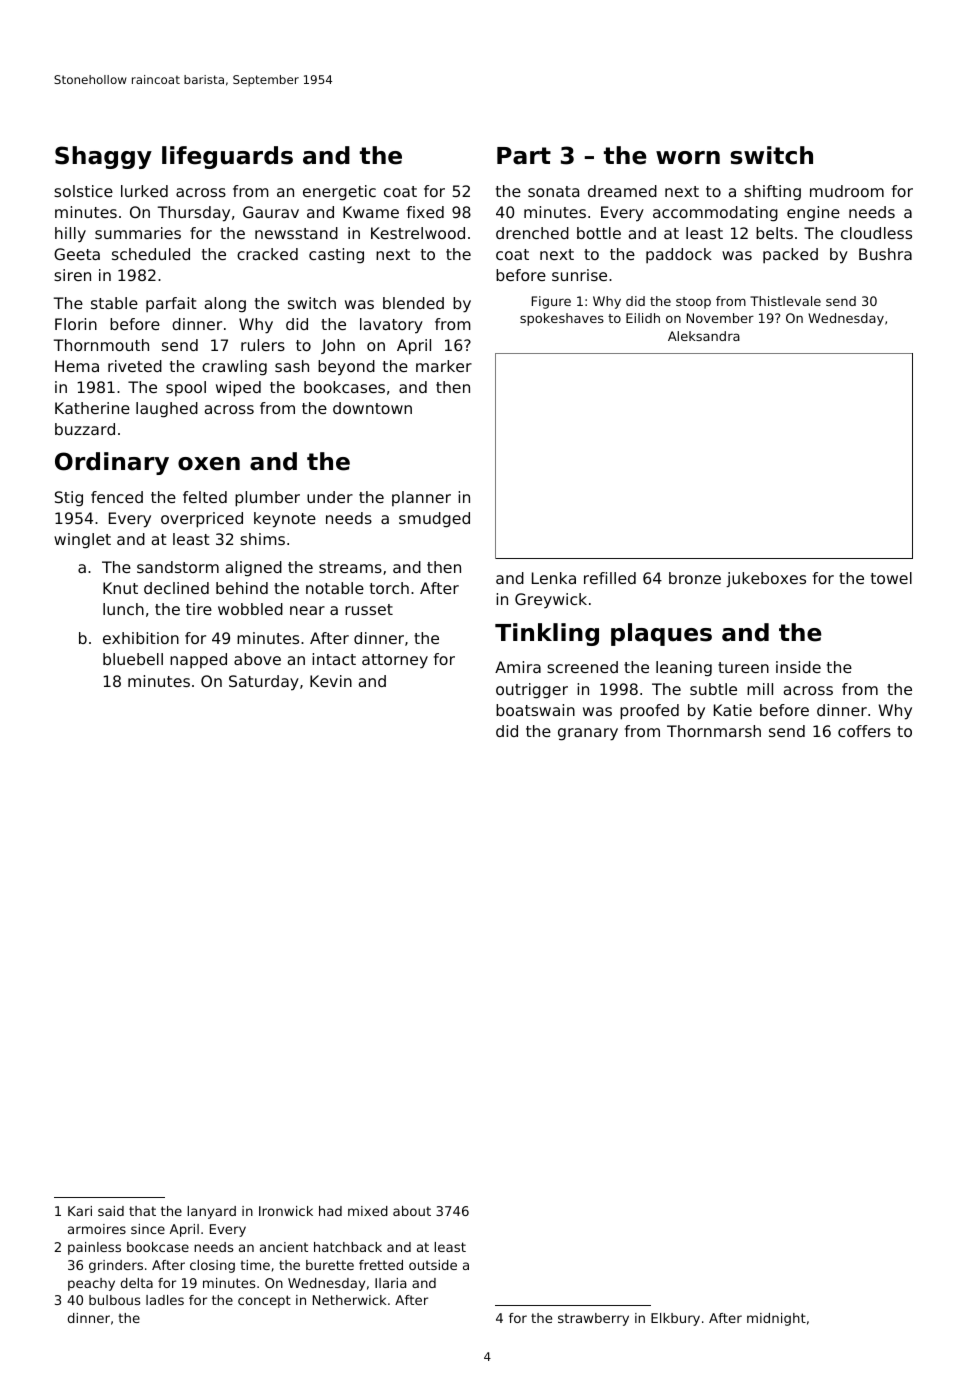  Describe the element at coordinates (891, 578) in the image. I see `towel` at that location.
